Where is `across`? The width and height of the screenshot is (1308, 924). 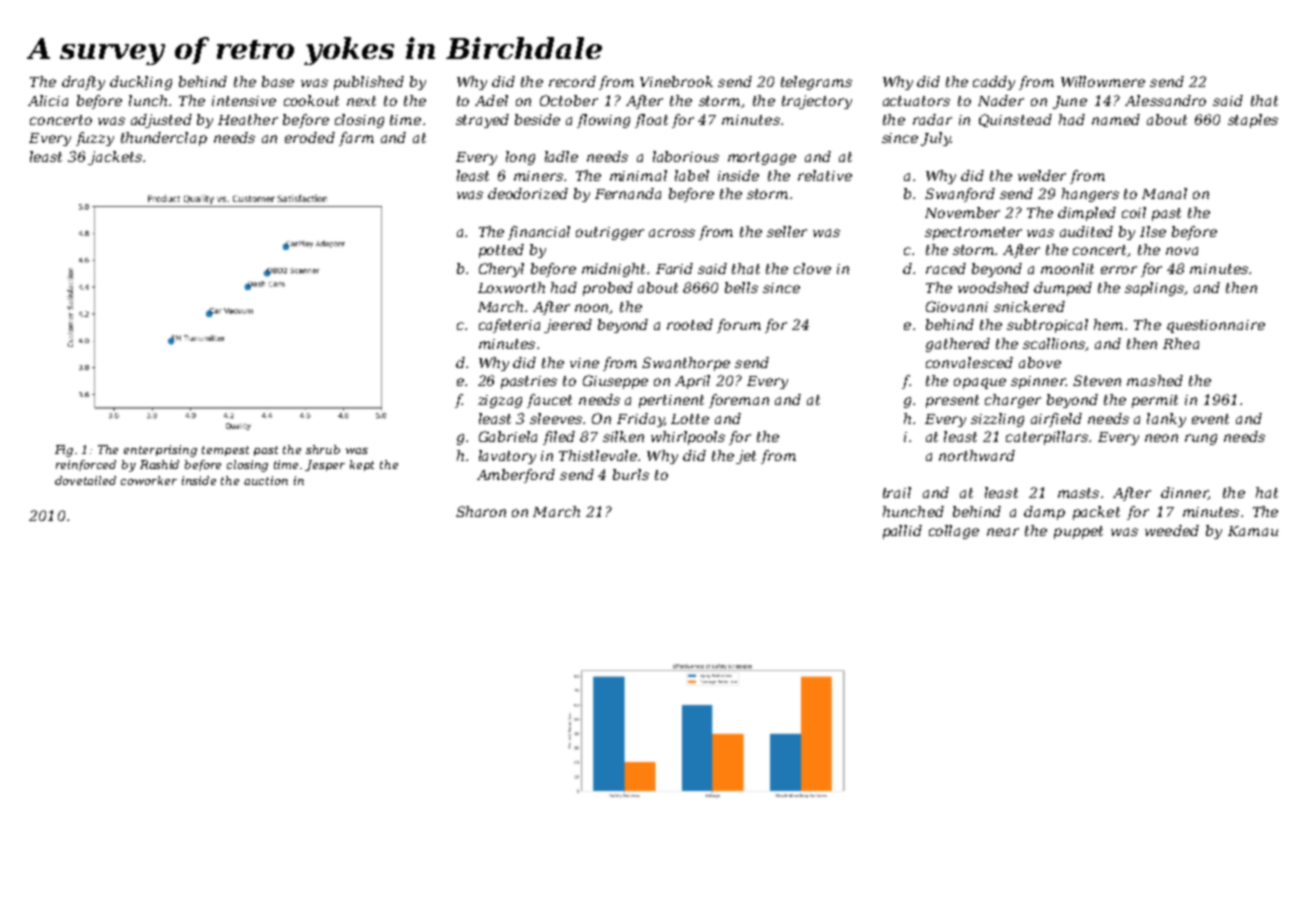
across is located at coordinates (672, 233).
